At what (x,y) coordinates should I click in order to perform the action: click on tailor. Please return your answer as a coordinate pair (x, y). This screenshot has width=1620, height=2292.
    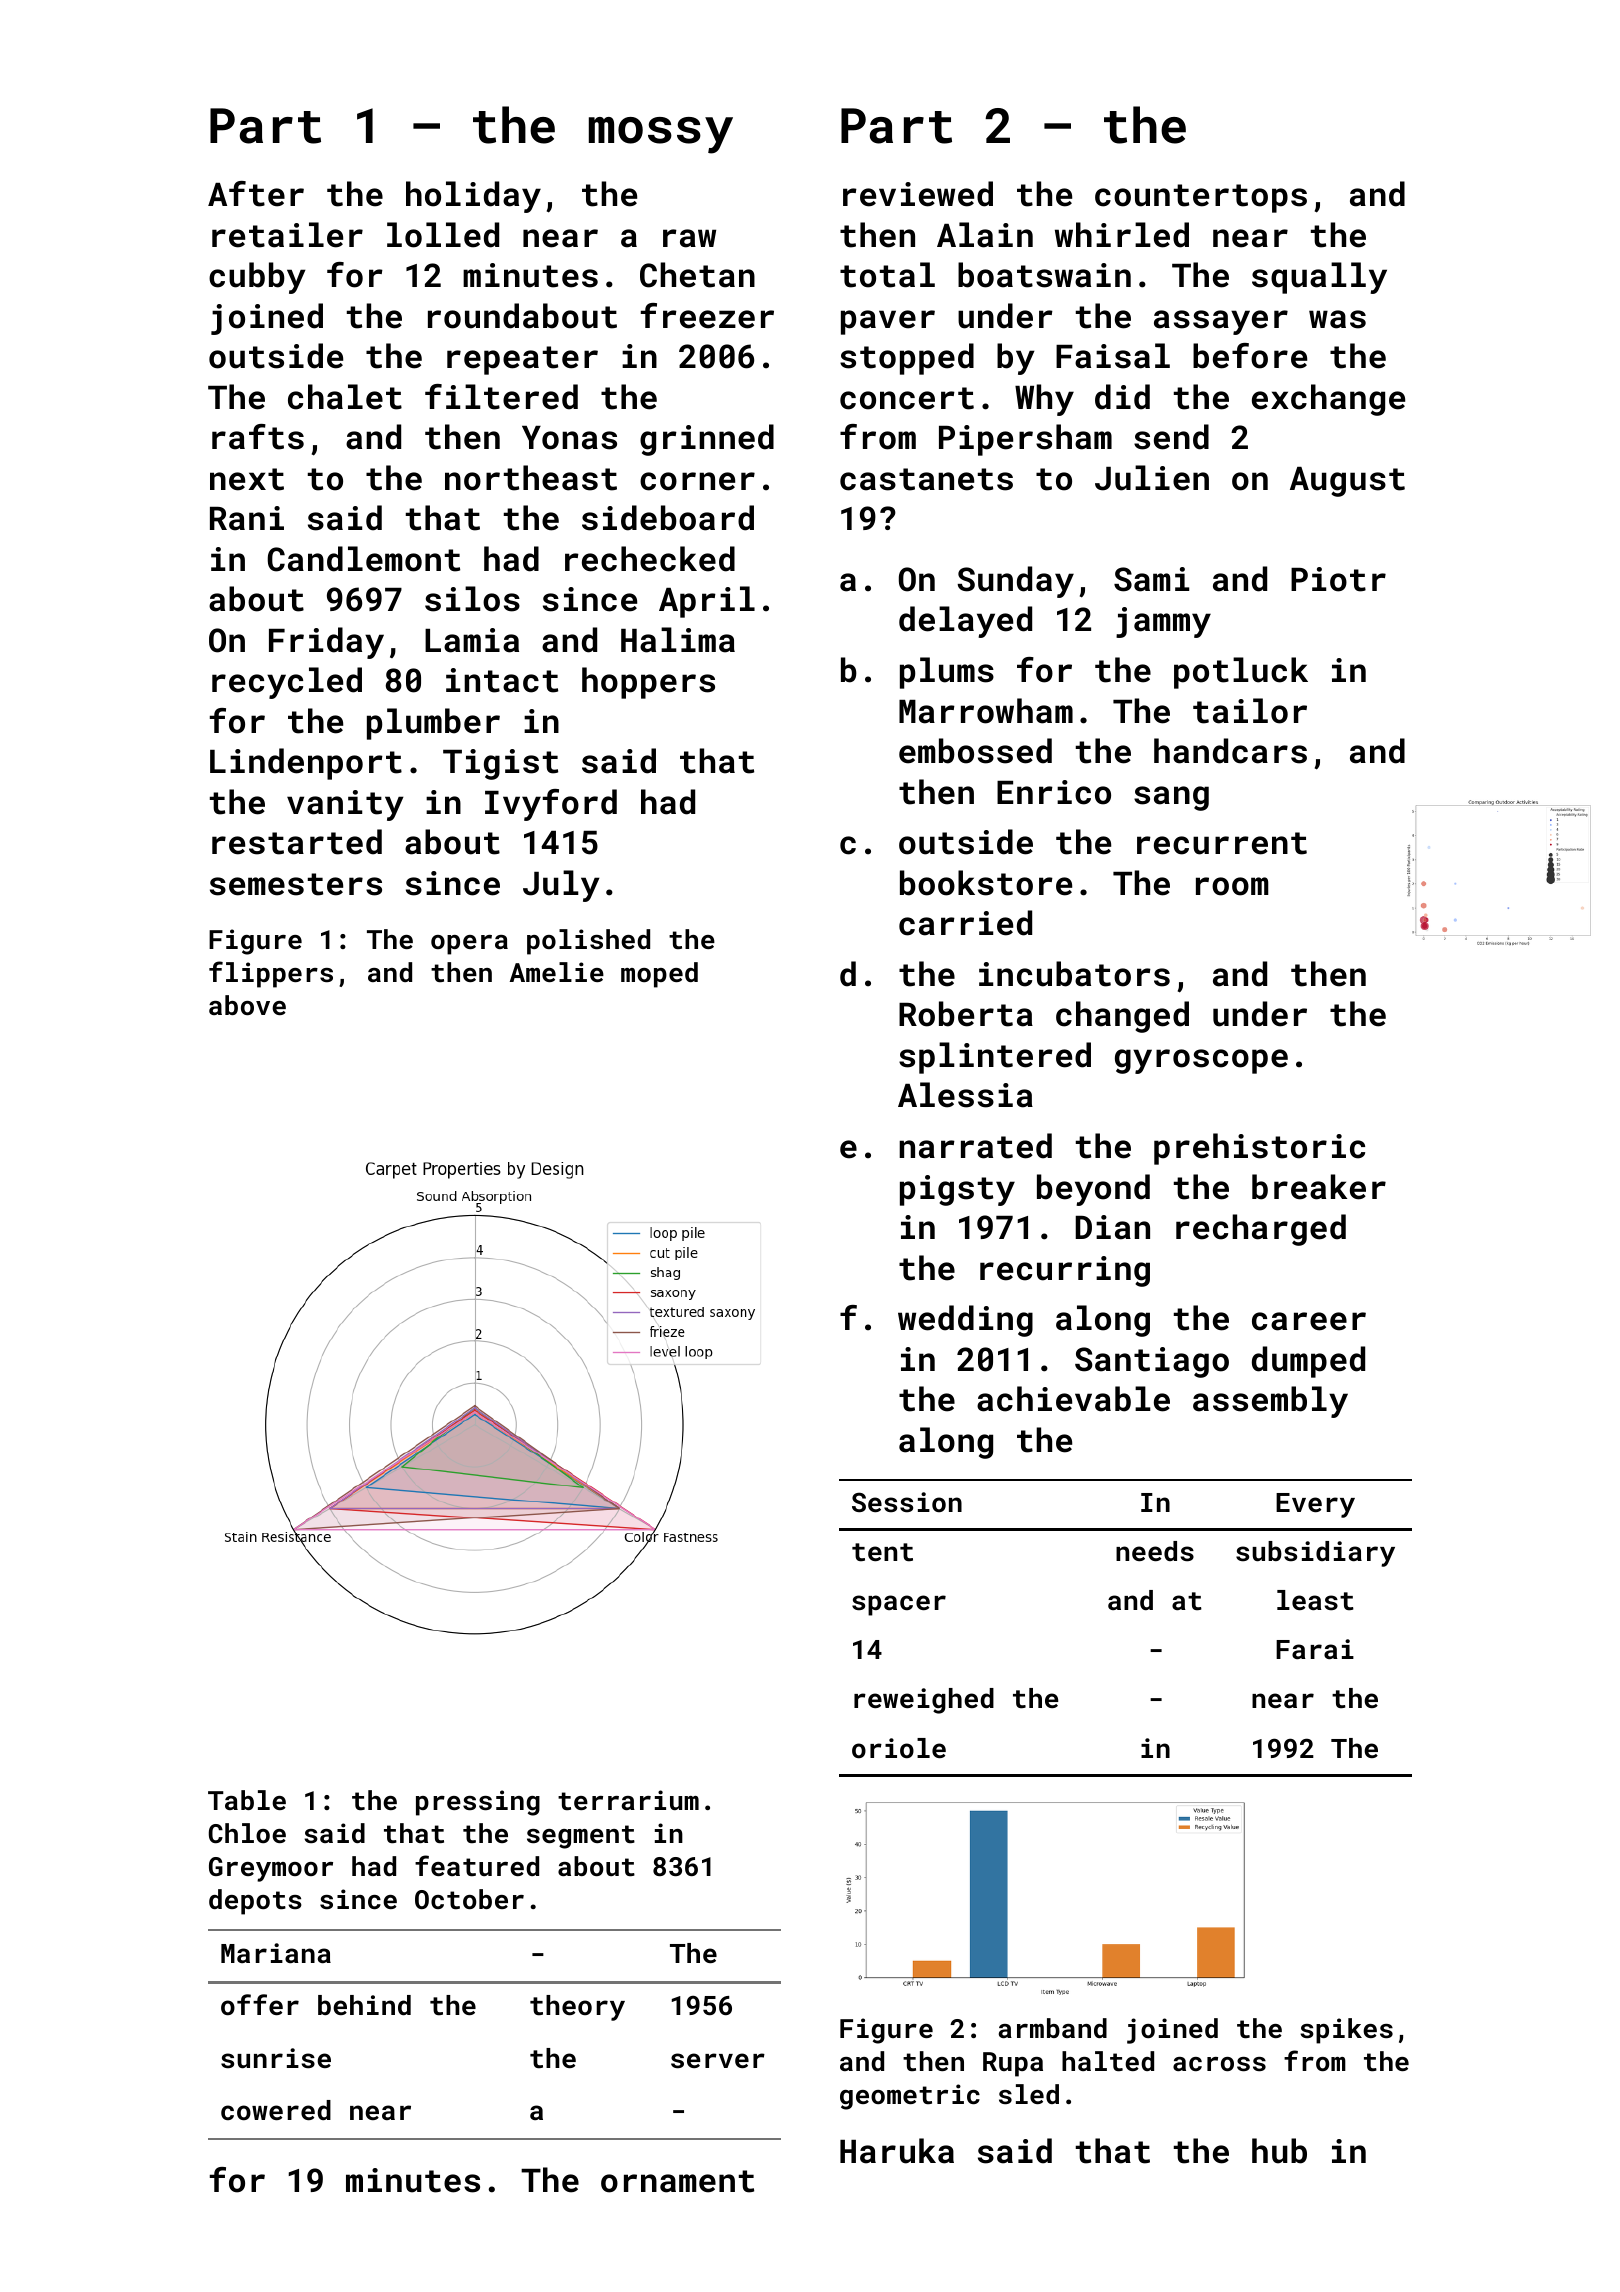
    Looking at the image, I should click on (1250, 711).
